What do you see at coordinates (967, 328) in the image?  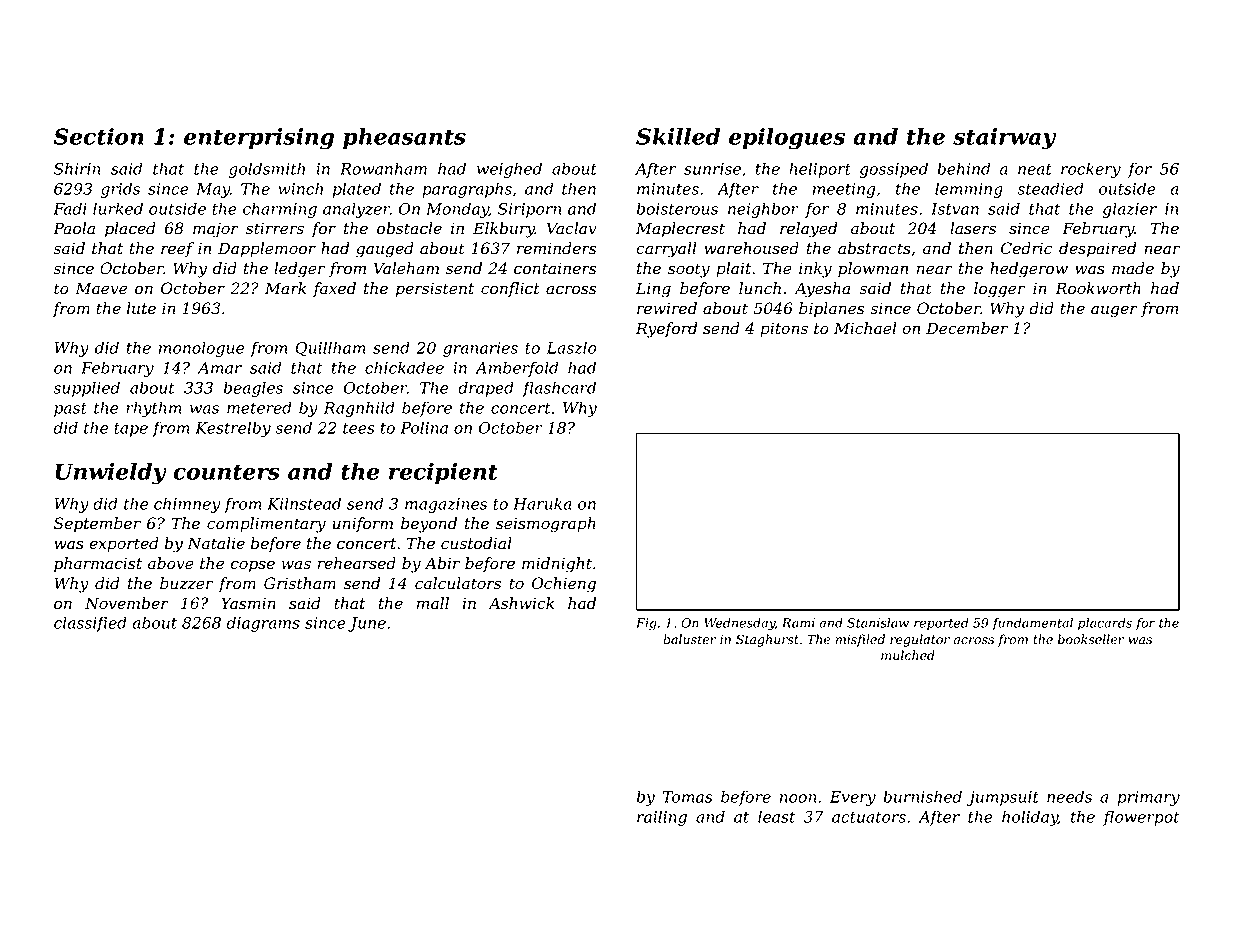 I see `December` at bounding box center [967, 328].
